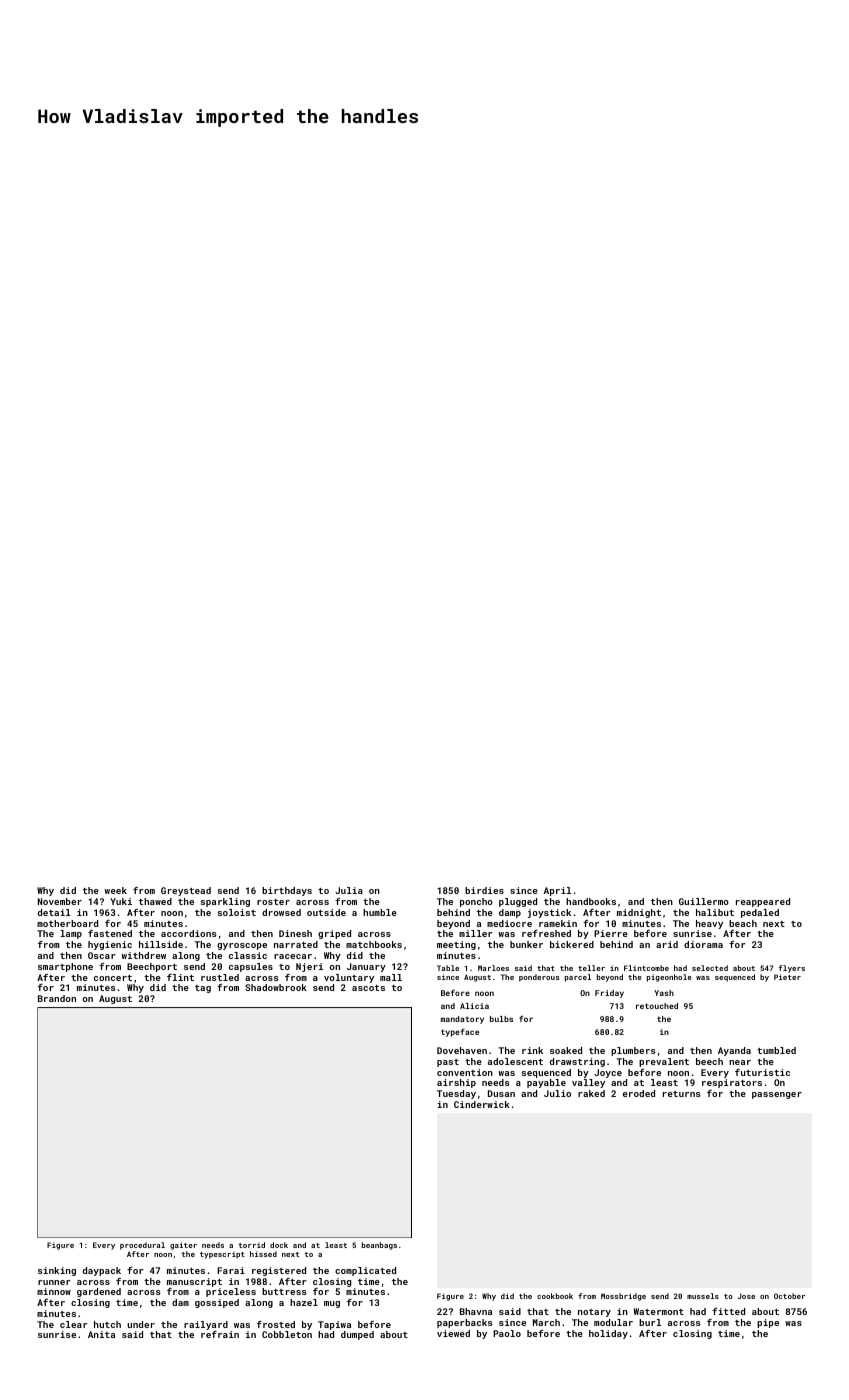 This screenshot has height=1400, width=849. I want to click on mandatory, so click(462, 1020).
